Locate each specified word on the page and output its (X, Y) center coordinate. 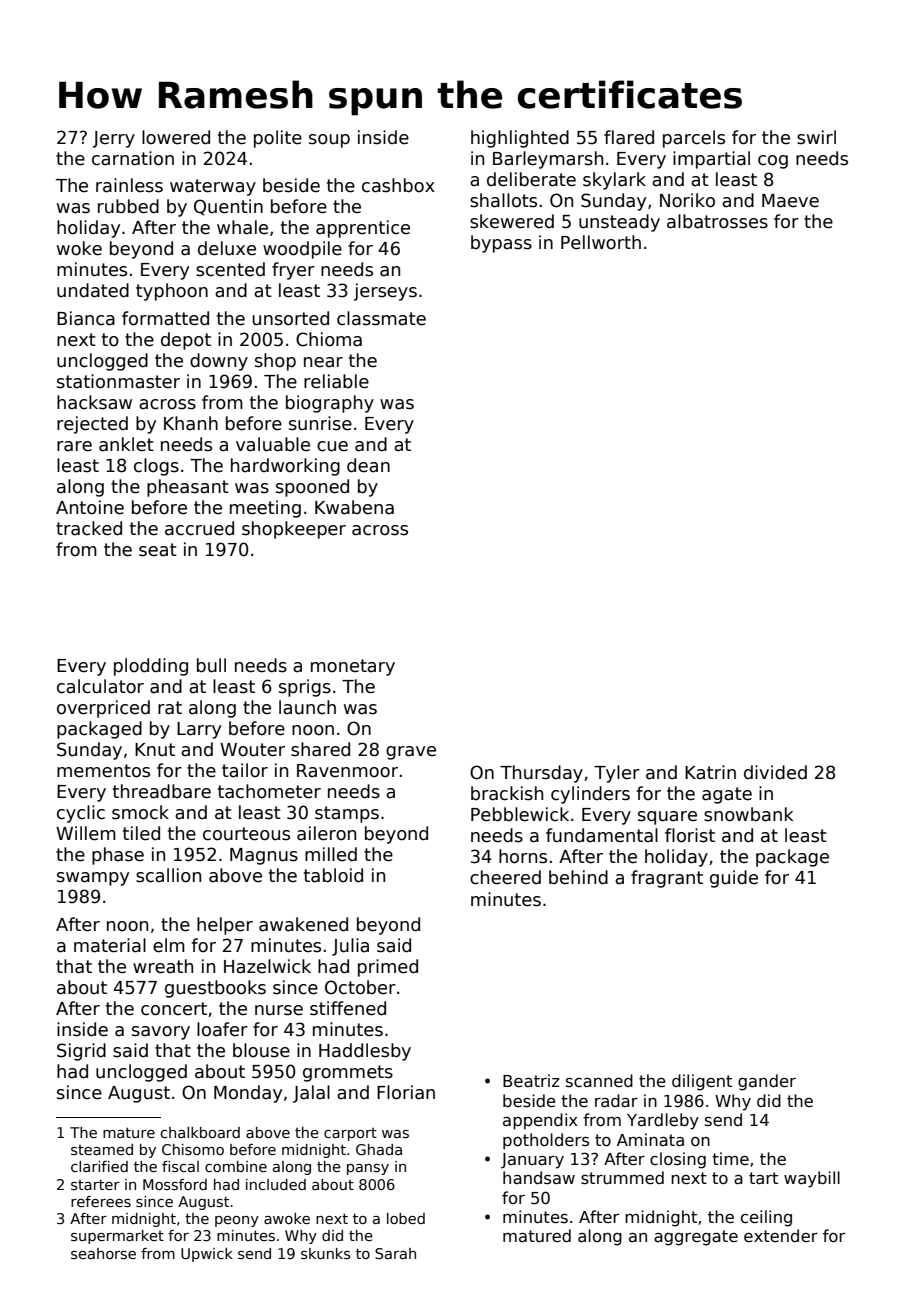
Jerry (113, 139)
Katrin (710, 772)
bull (211, 665)
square (667, 818)
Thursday (541, 774)
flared (629, 137)
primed (388, 968)
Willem (86, 833)
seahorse (103, 1253)
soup (329, 141)
